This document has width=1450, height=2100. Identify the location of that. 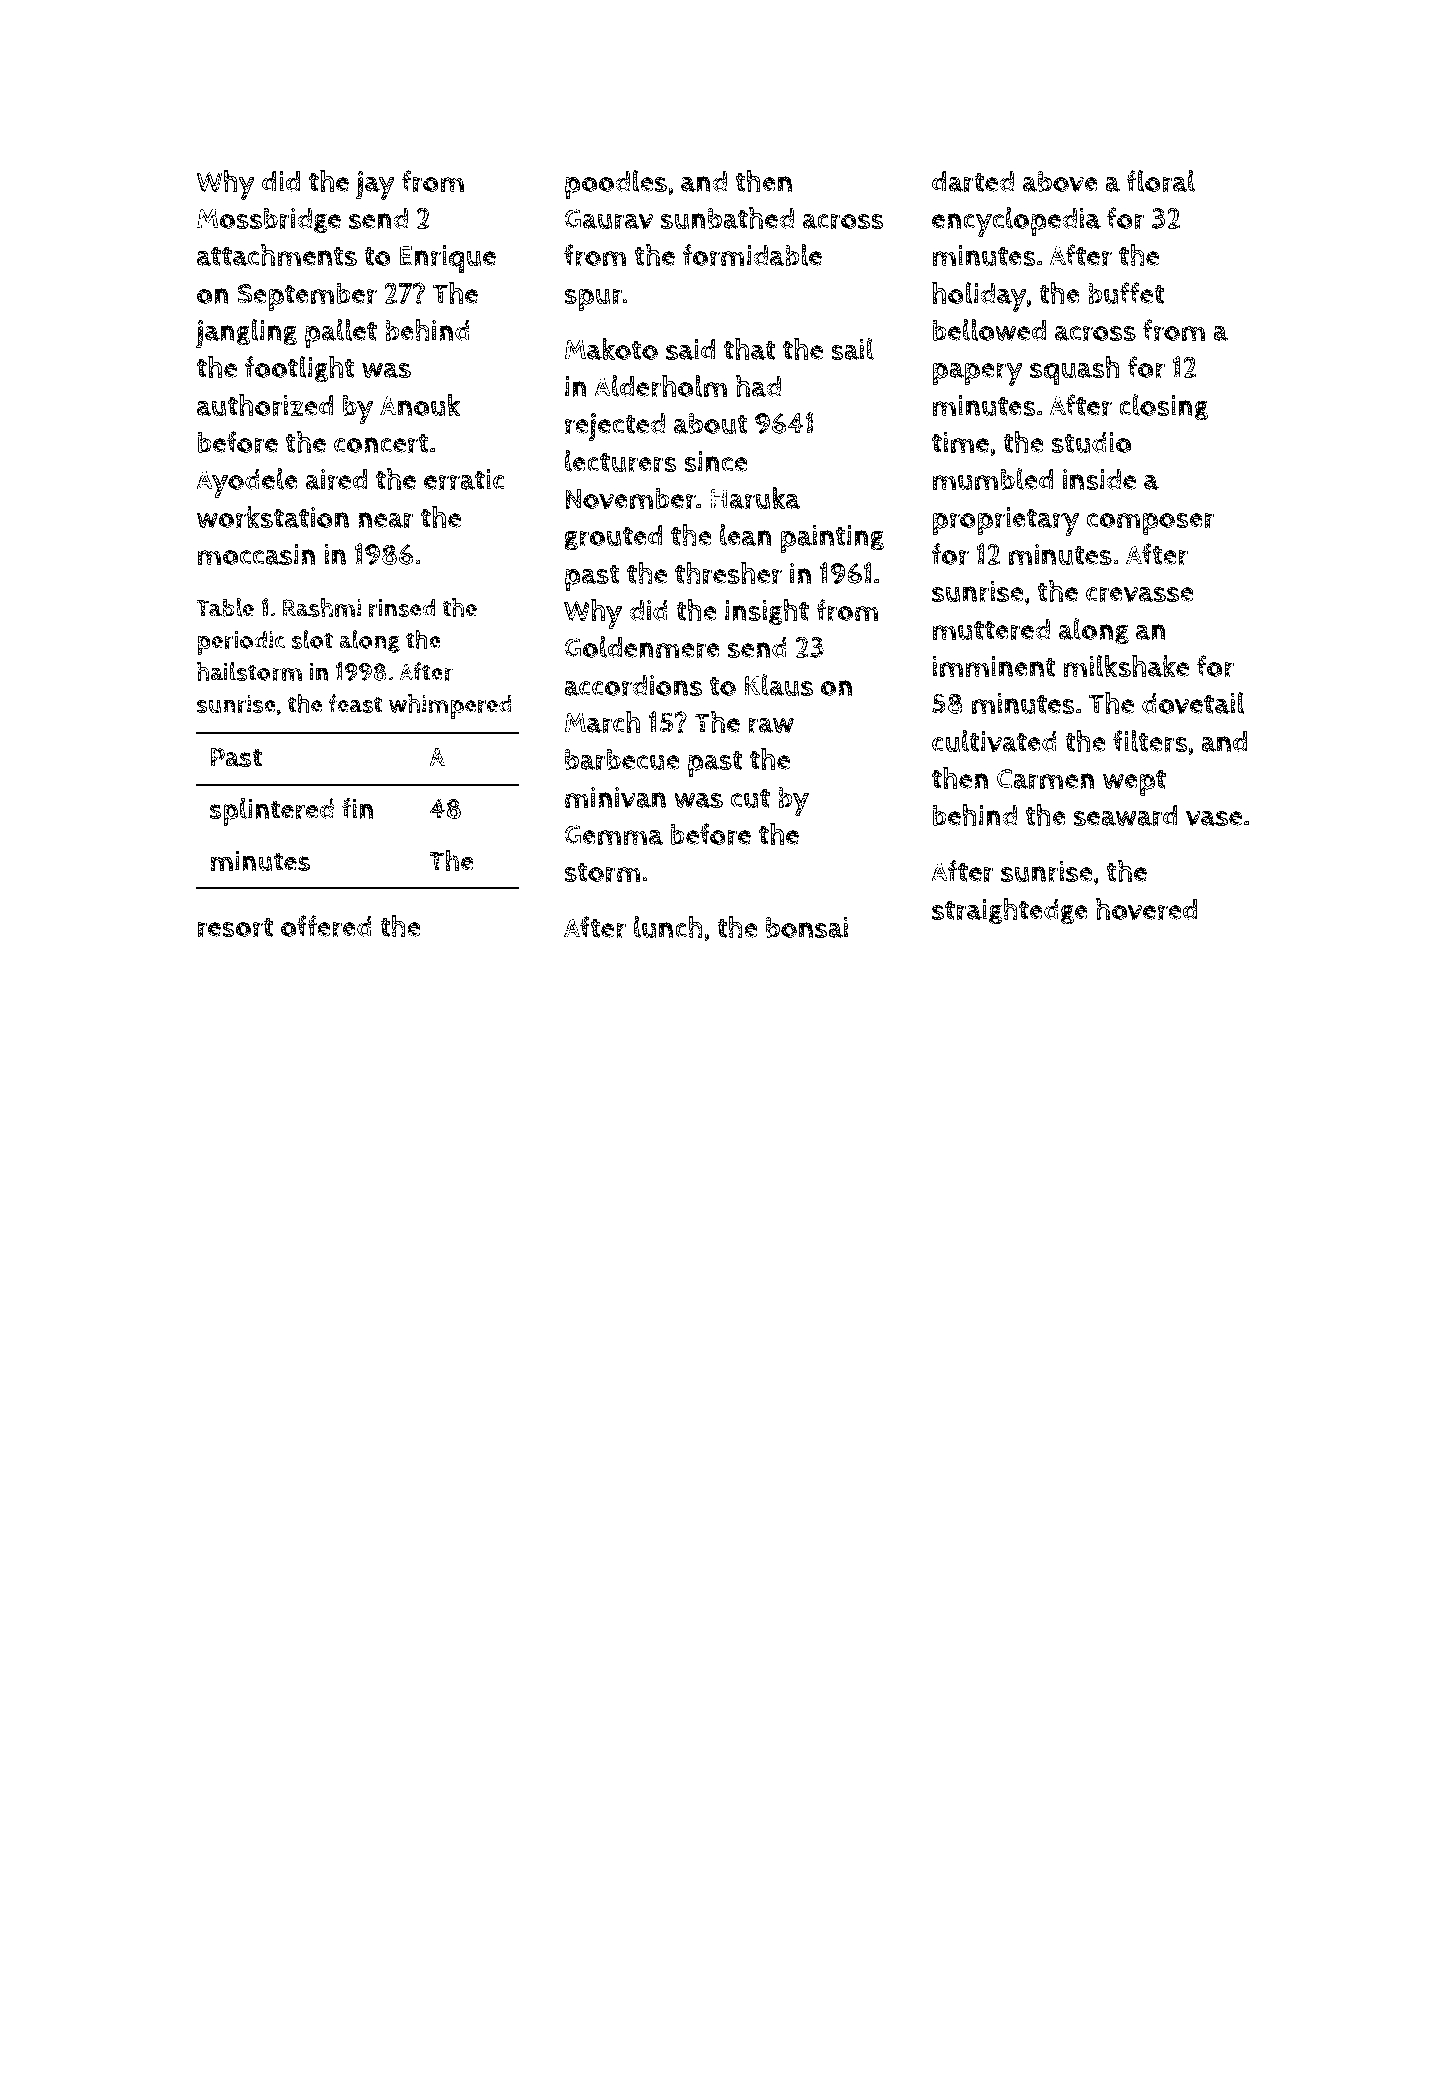
(749, 349).
